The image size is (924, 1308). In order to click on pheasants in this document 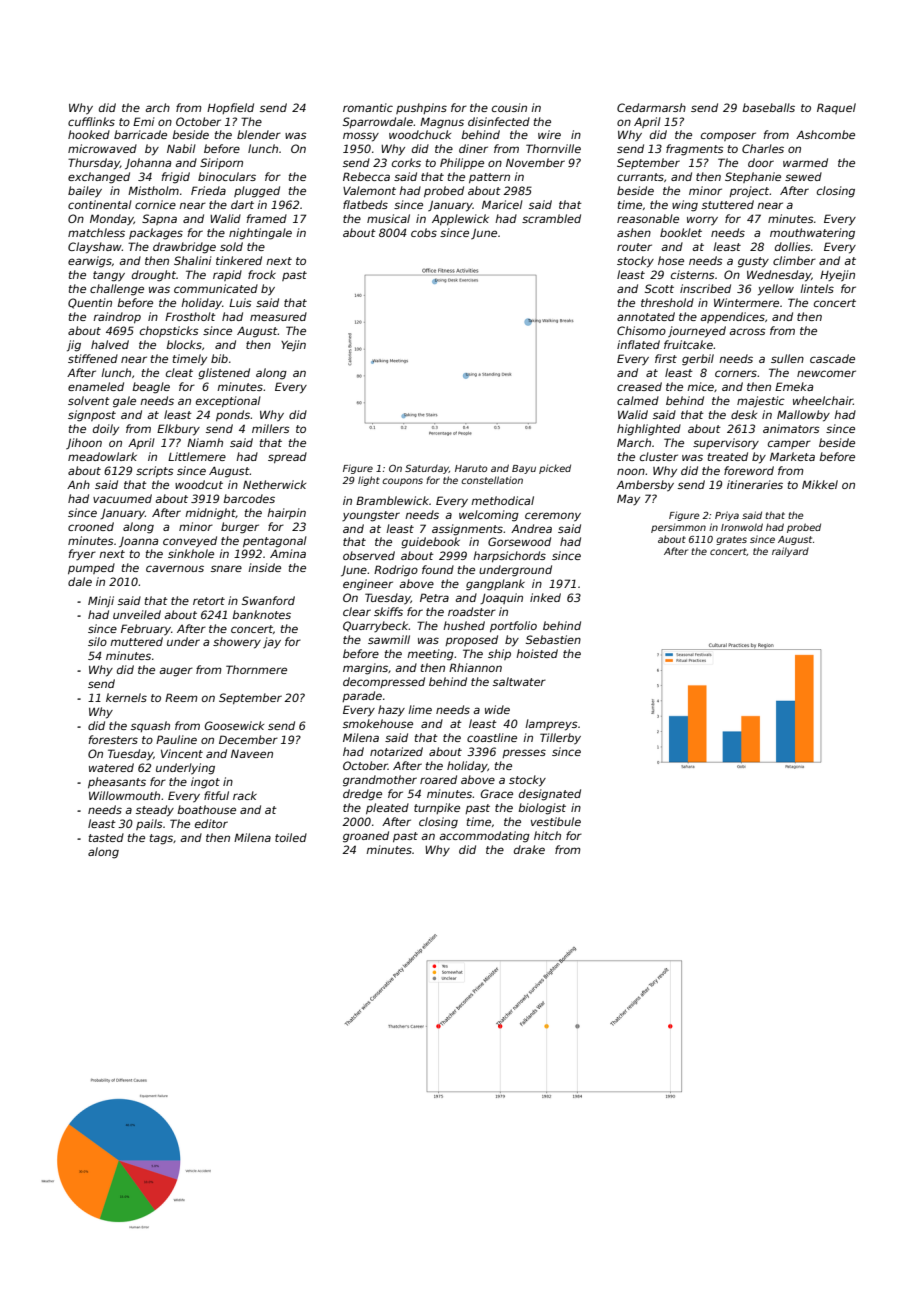, I will do `click(117, 782)`.
